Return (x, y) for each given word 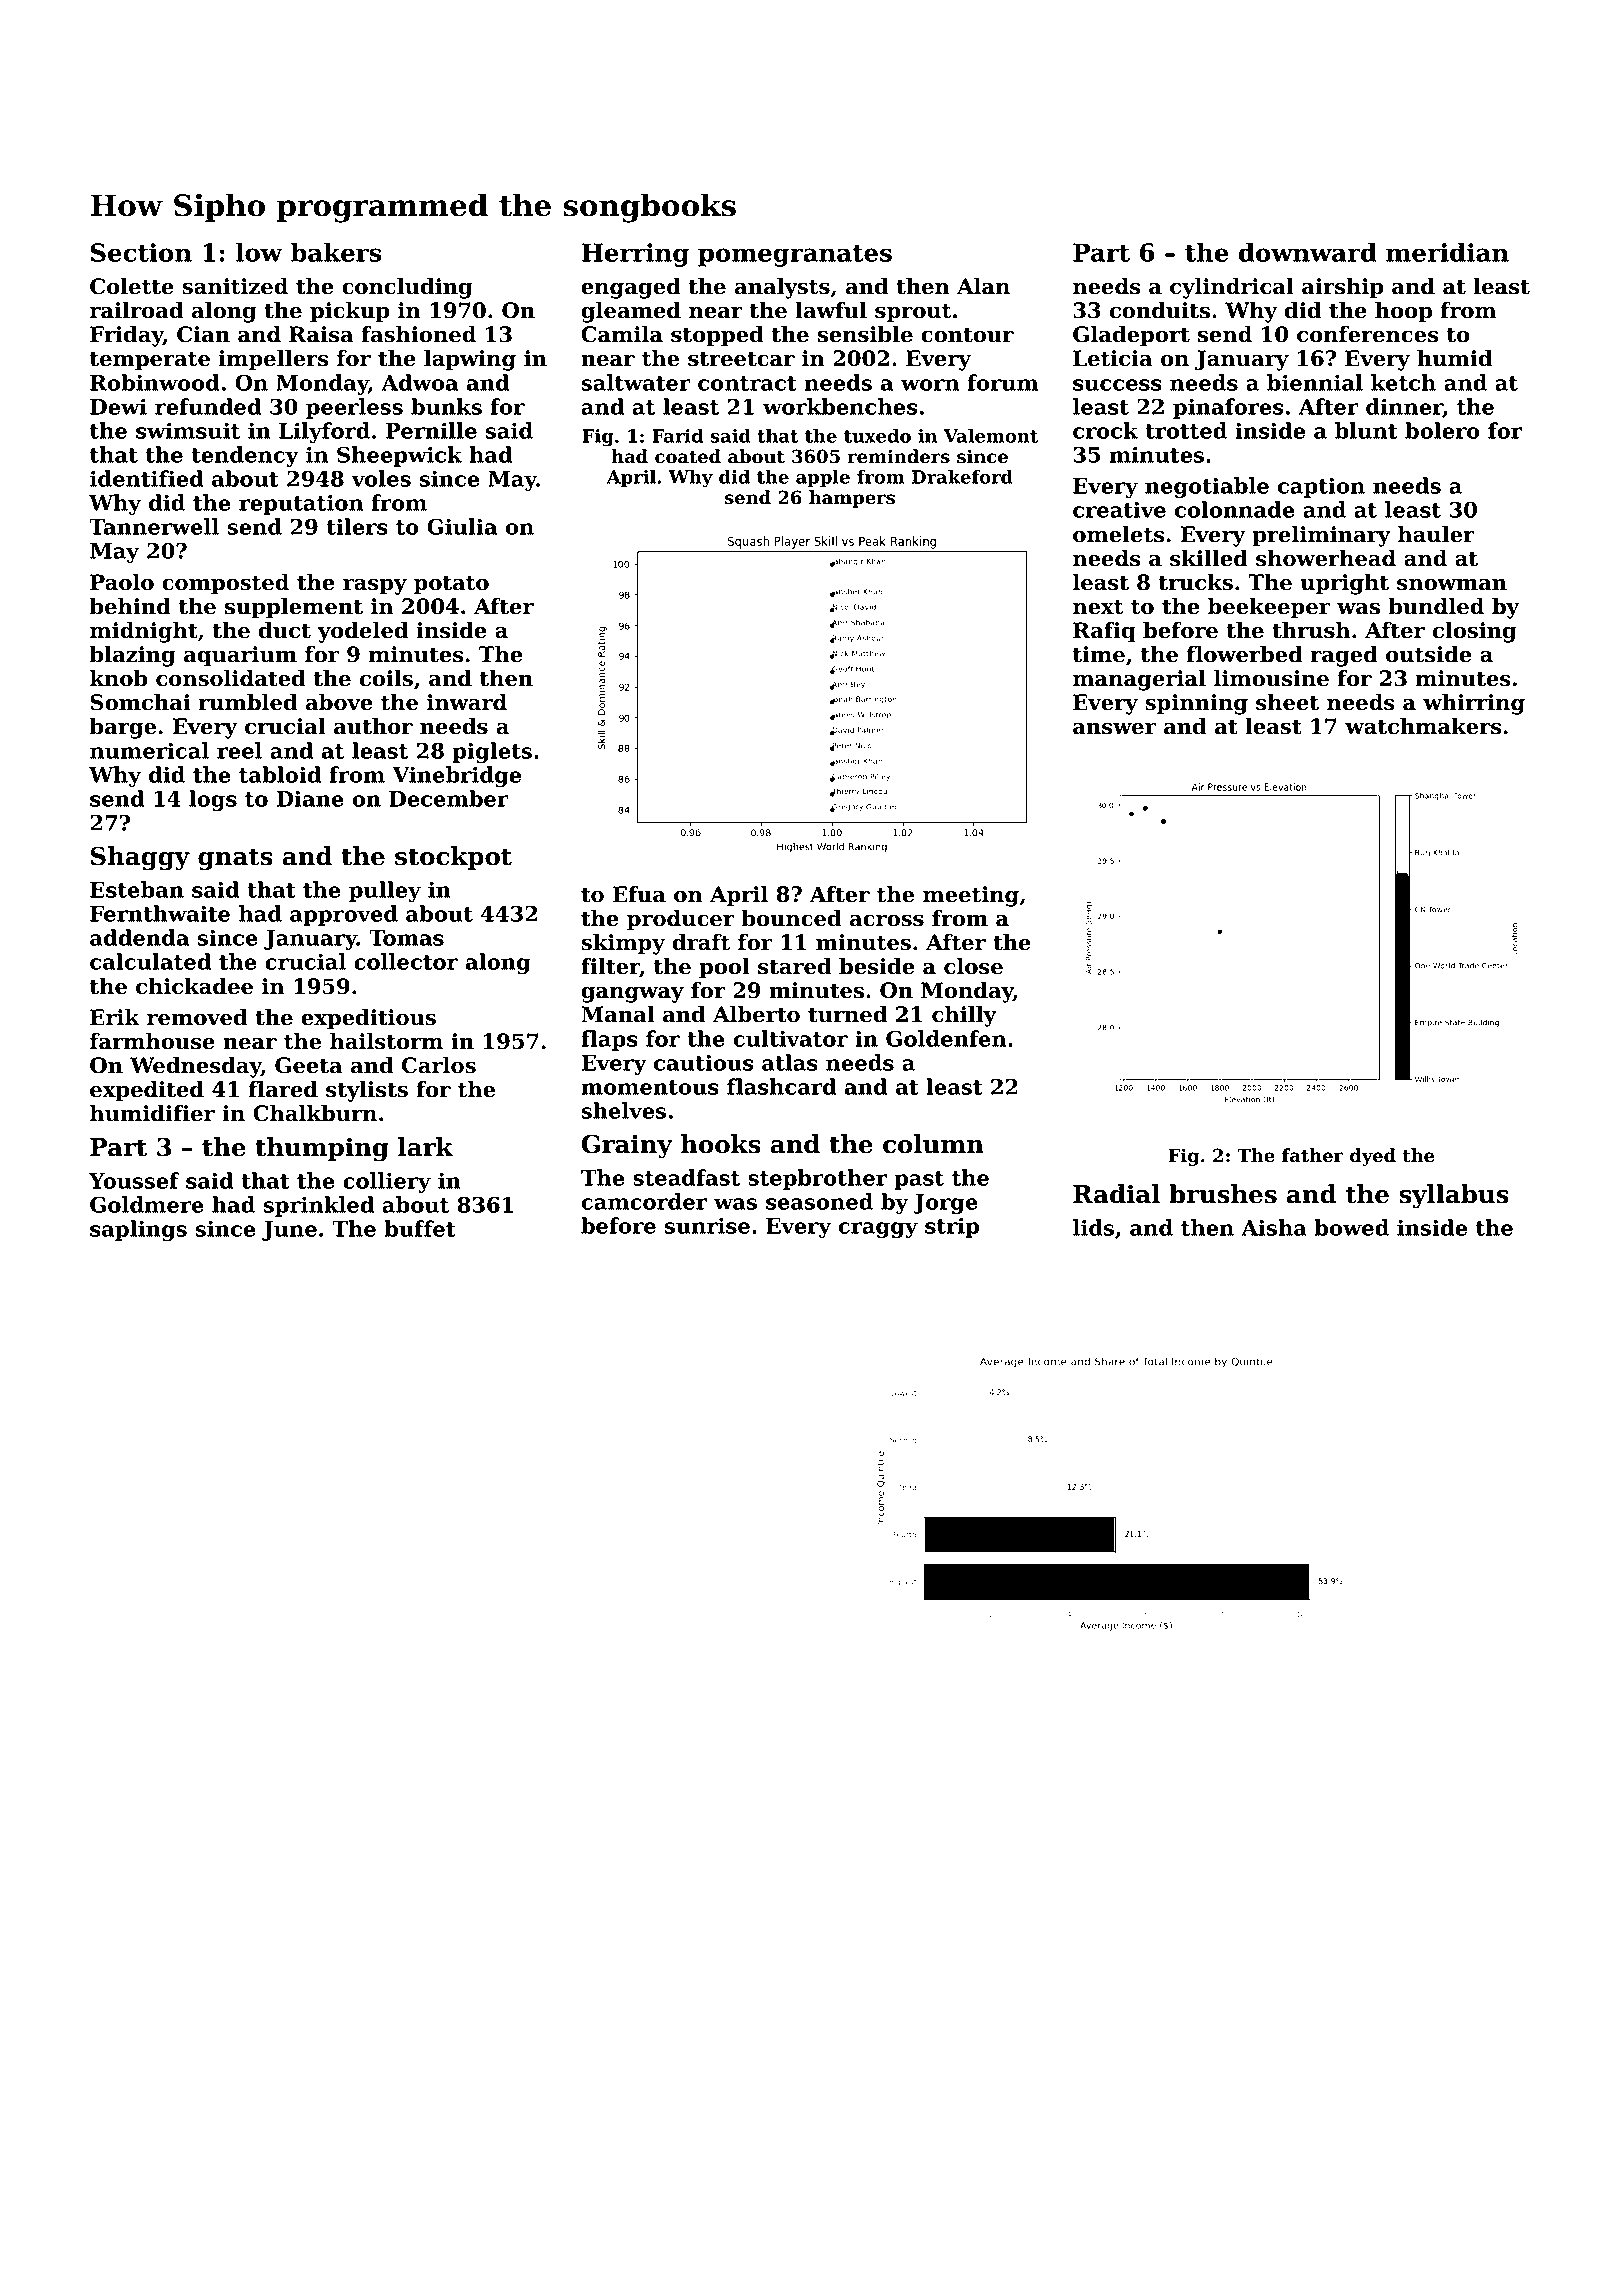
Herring (635, 255)
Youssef (134, 1180)
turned (847, 1014)
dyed (1373, 1157)
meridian (1447, 252)
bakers (336, 252)
